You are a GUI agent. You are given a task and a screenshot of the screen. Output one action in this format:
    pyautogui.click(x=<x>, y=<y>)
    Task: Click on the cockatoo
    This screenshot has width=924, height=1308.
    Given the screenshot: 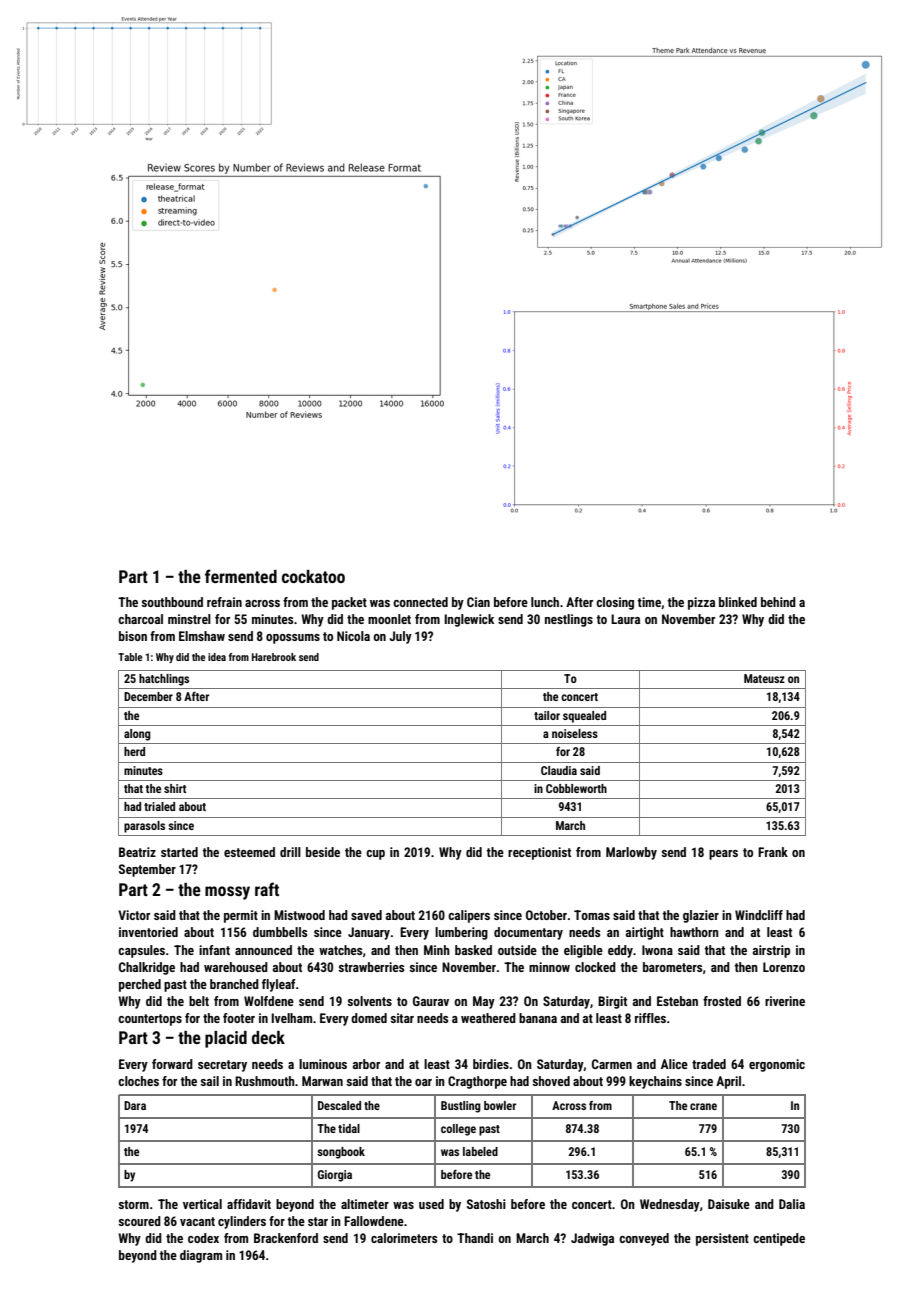 What is the action you would take?
    pyautogui.click(x=313, y=576)
